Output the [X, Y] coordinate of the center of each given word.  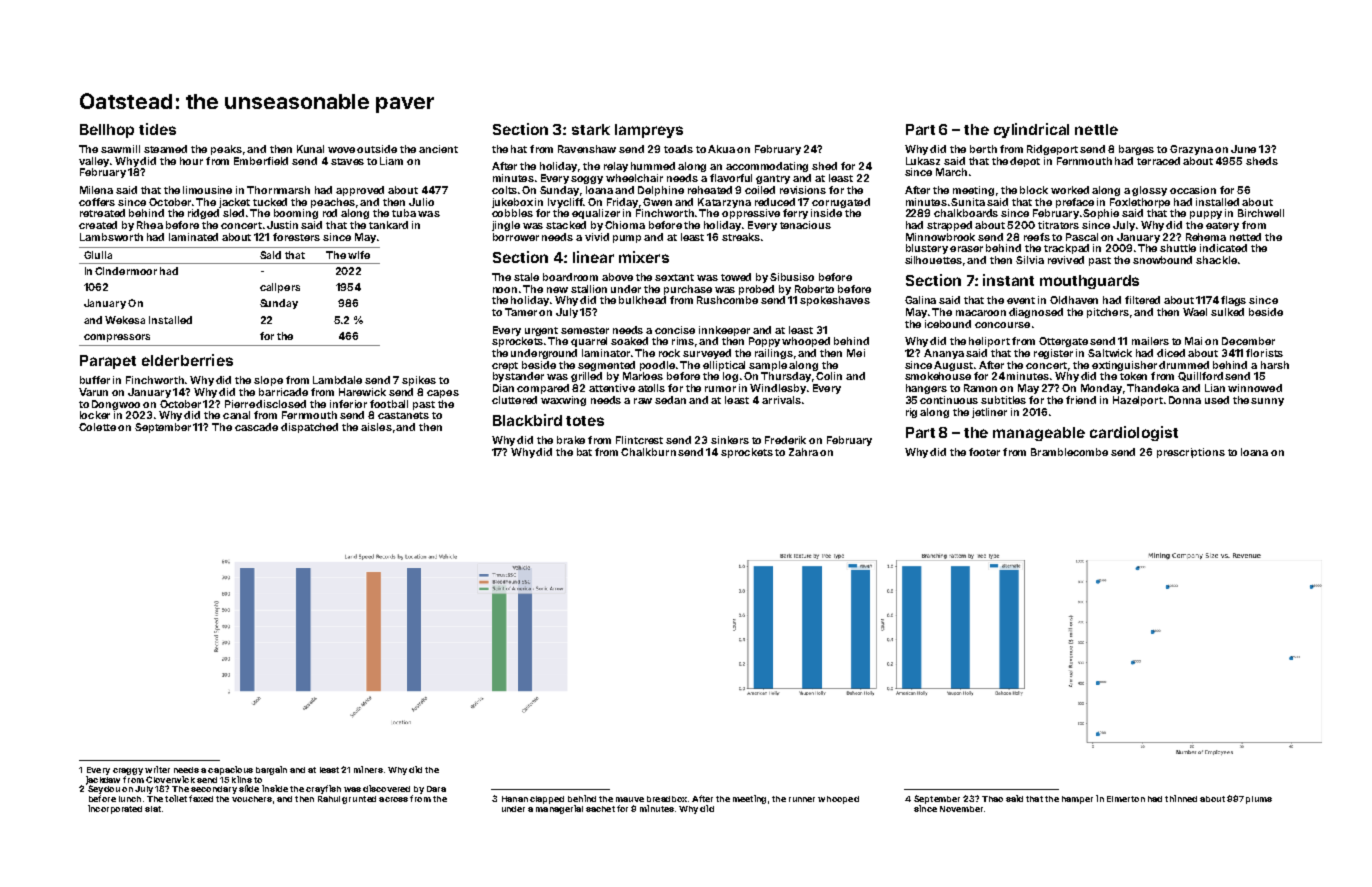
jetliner [989, 413]
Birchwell [1261, 213]
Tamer [521, 312]
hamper [1077, 800]
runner [802, 799]
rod [330, 213]
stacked [566, 225]
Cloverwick [170, 779]
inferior [348, 404]
